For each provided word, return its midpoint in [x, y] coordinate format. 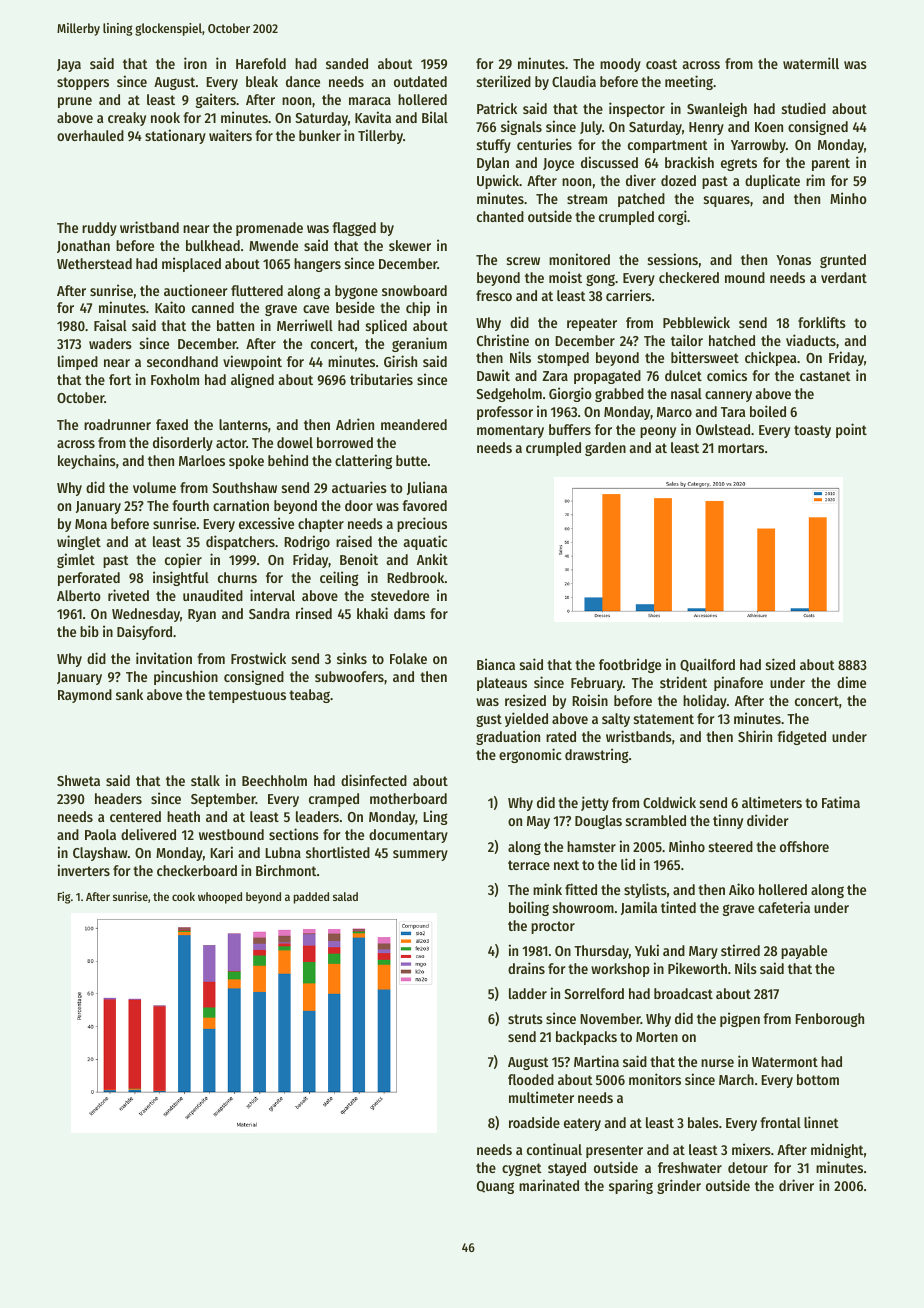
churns [237, 577]
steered [731, 846]
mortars [741, 448]
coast [661, 64]
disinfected [374, 780]
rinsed [314, 613]
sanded [347, 63]
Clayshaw [100, 854]
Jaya [69, 65]
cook [183, 896]
